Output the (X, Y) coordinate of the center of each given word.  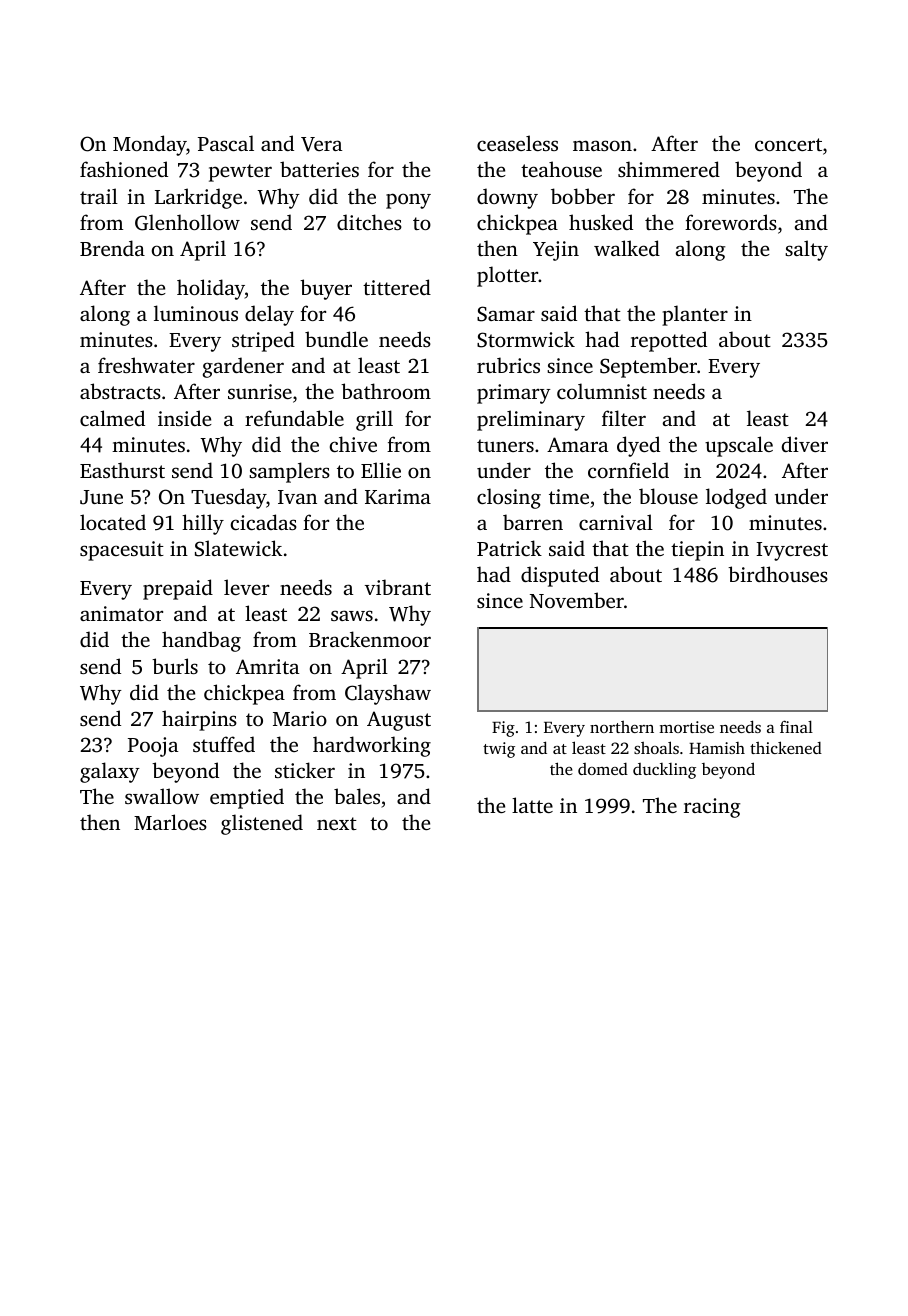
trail (99, 196)
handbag (201, 641)
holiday (211, 289)
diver (805, 444)
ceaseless (517, 143)
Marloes (170, 822)
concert (788, 144)
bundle (336, 339)
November (577, 600)
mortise (686, 727)
